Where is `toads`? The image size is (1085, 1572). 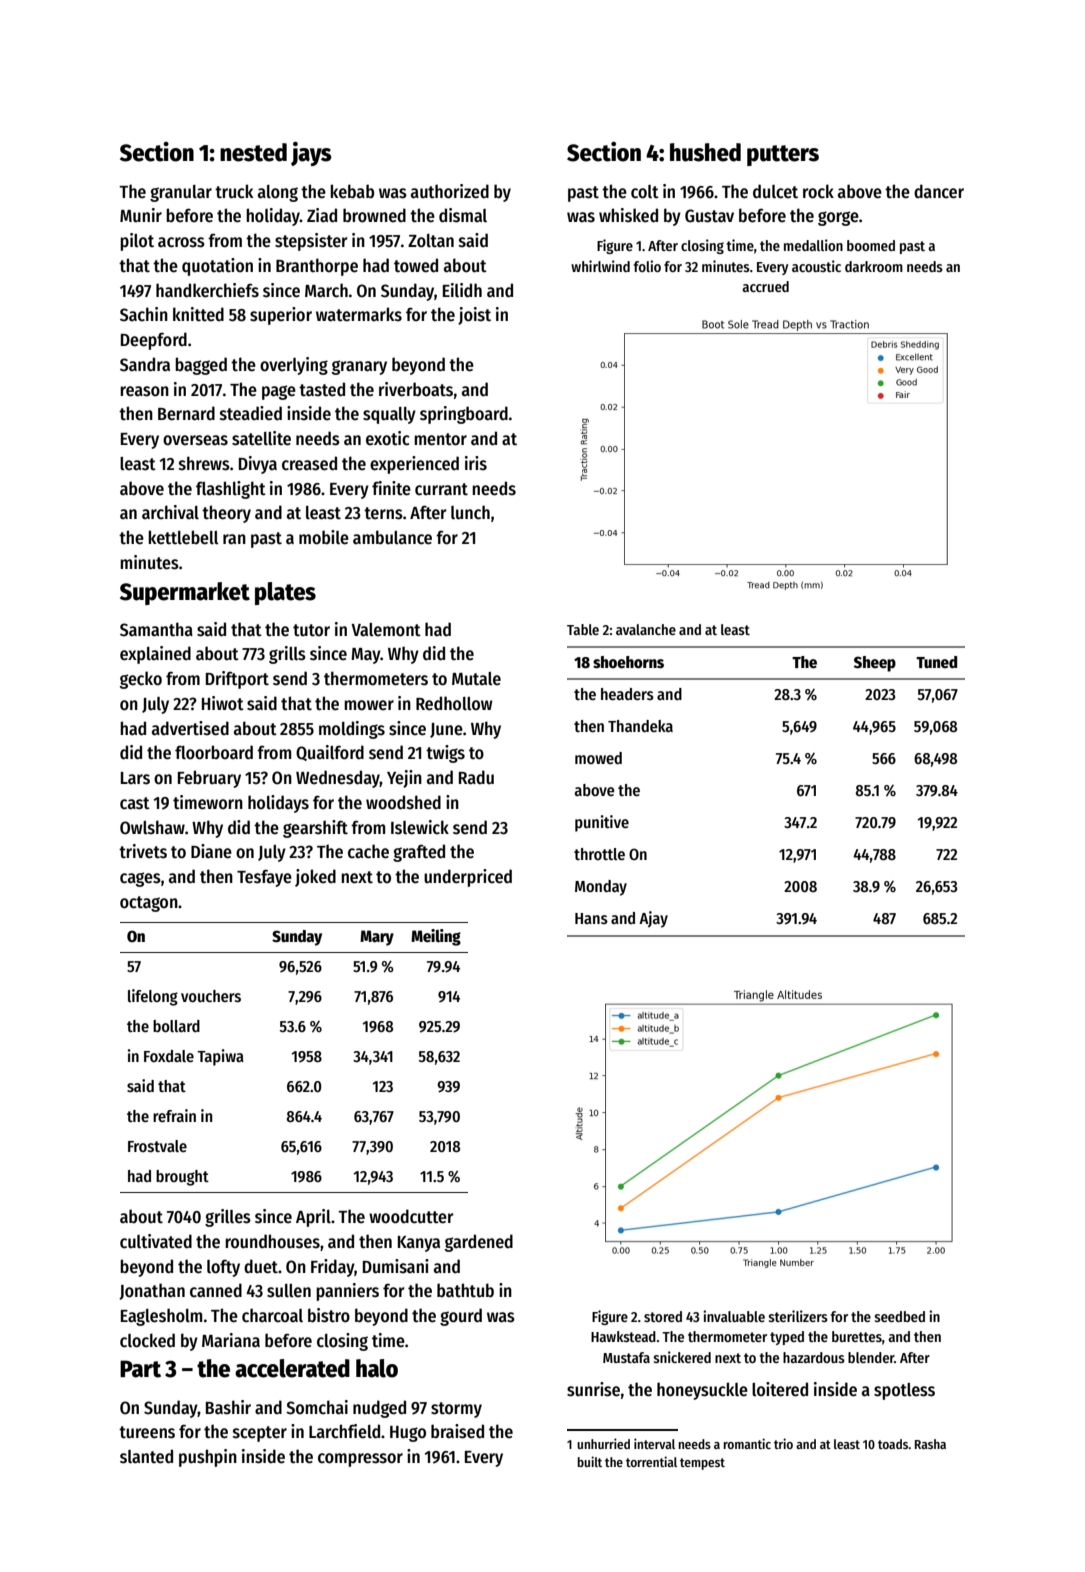 toads is located at coordinates (893, 1444).
